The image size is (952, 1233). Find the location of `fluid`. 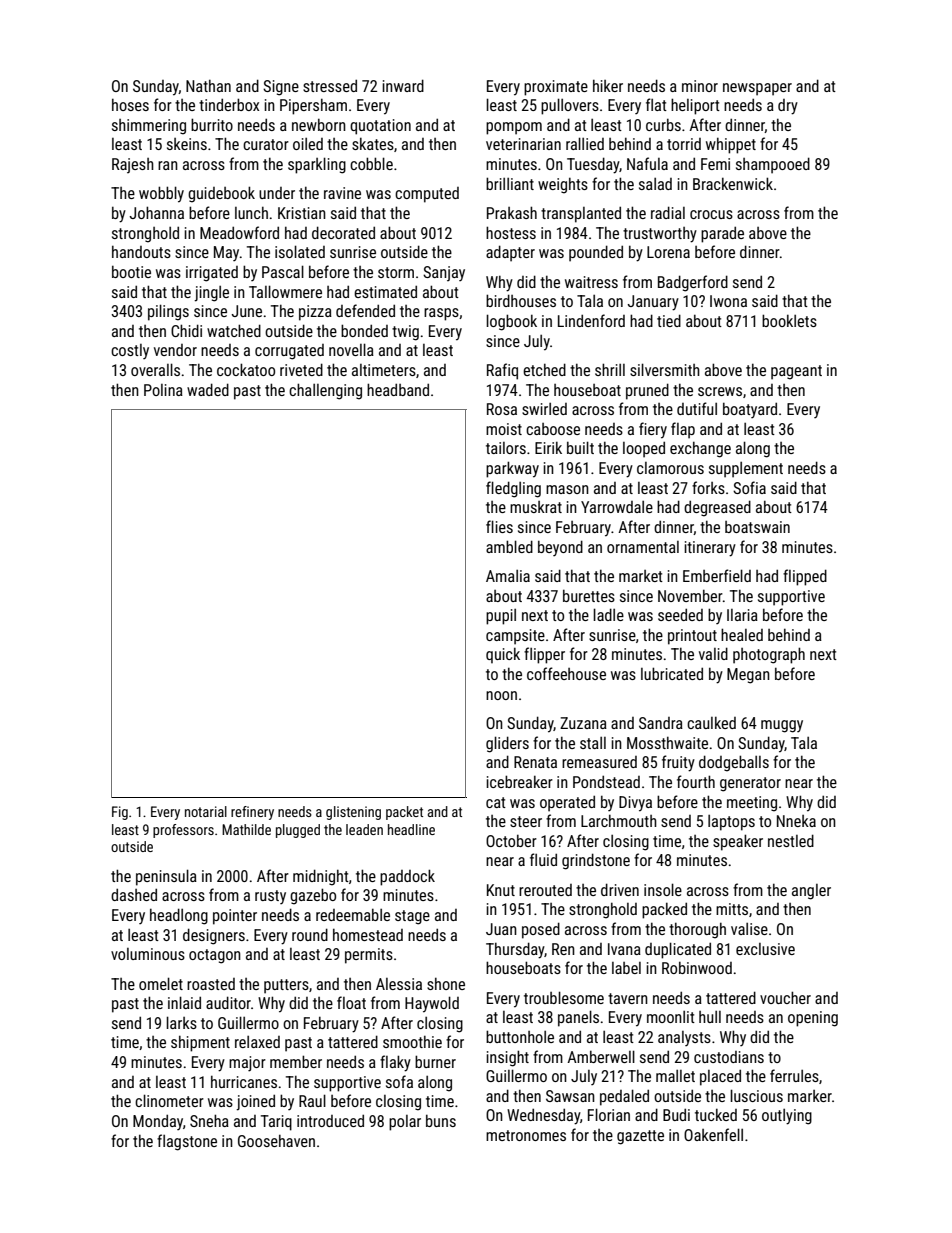

fluid is located at coordinates (543, 859).
